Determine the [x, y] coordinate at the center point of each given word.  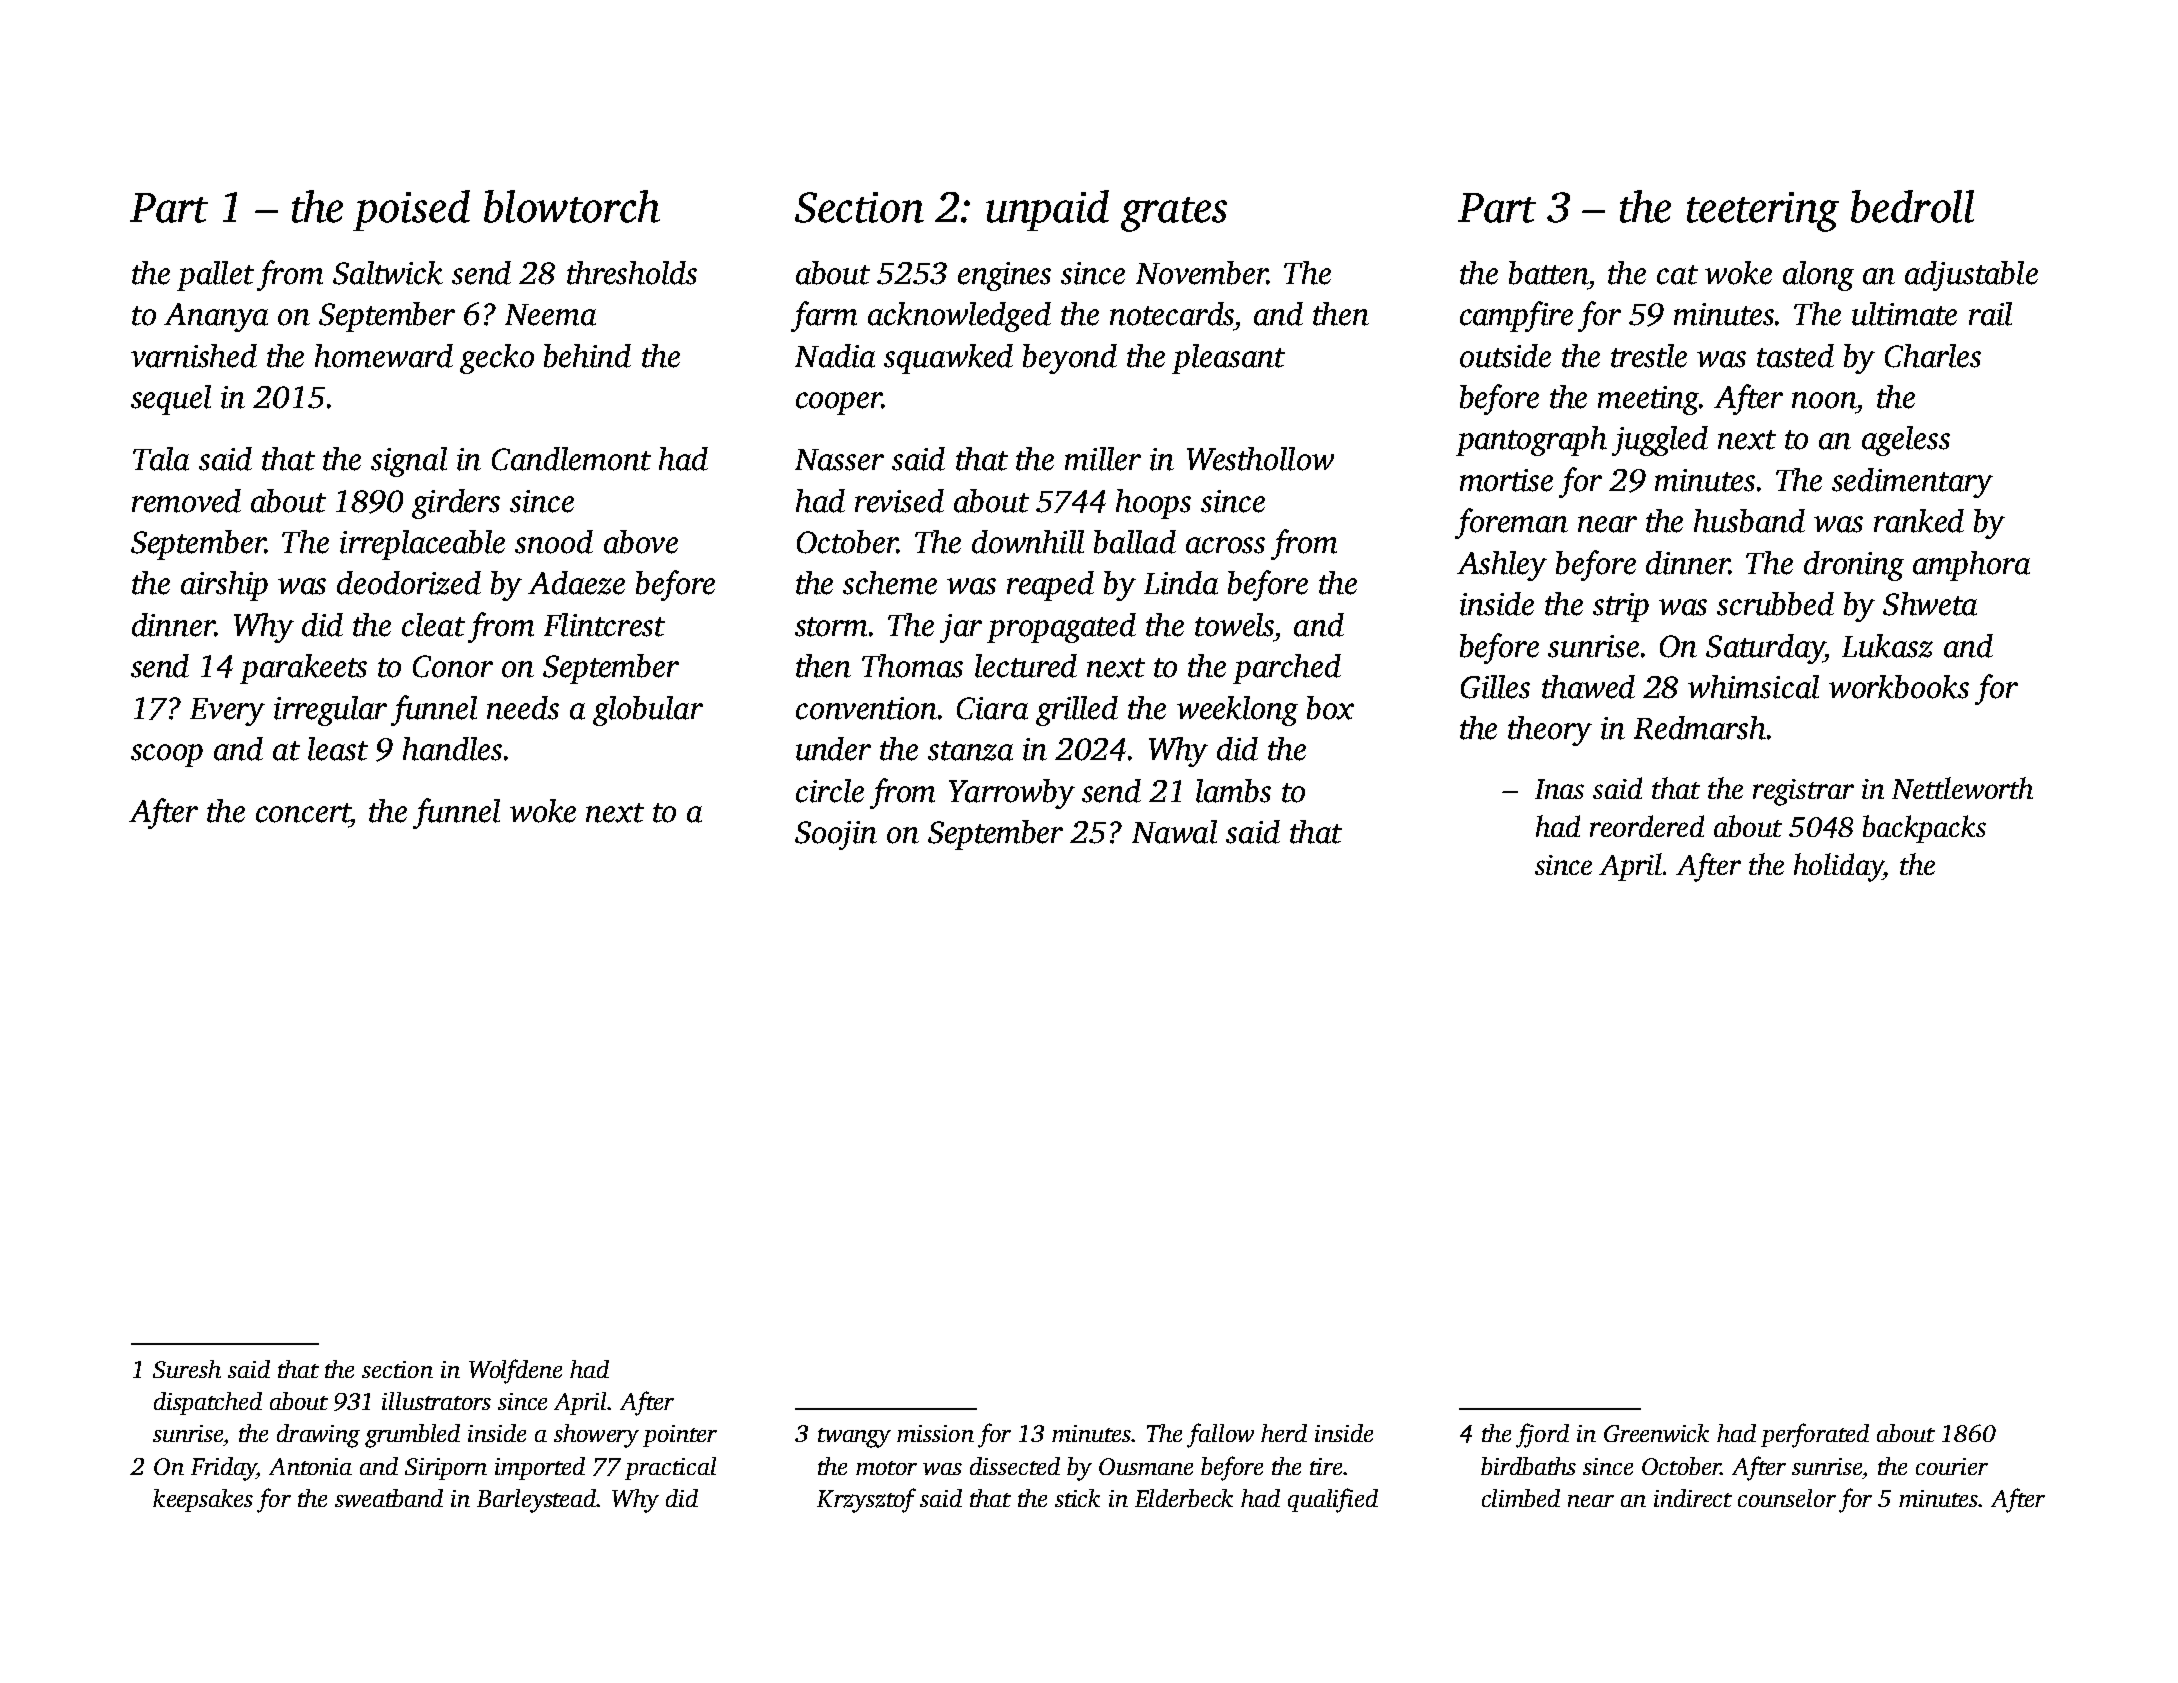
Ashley [1502, 566]
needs [523, 708]
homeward [384, 356]
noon [1824, 400]
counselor [1787, 1498]
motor [886, 1468]
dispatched [208, 1403]
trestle [1649, 356]
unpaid [1047, 210]
